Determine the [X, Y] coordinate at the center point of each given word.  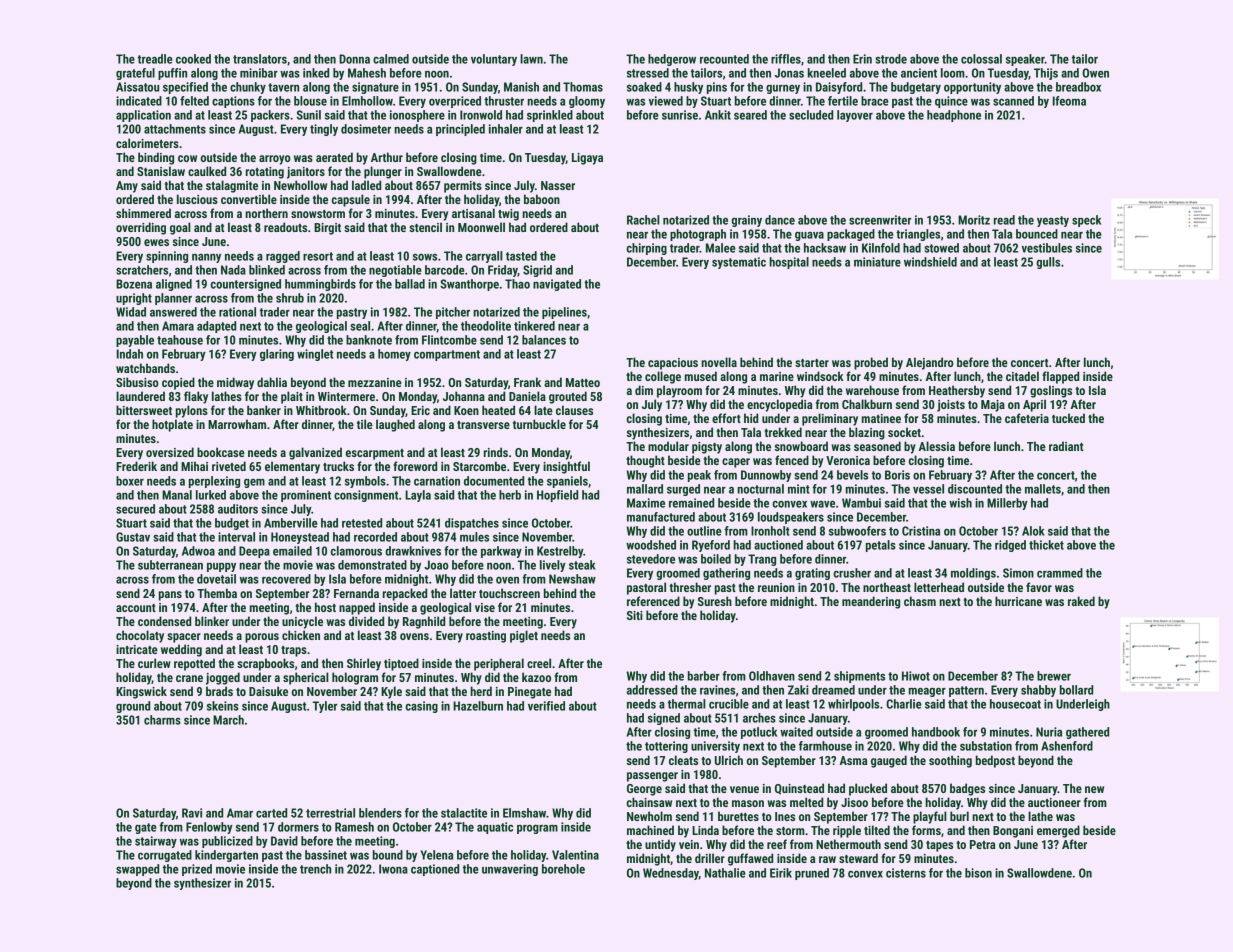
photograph [698, 235]
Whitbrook [321, 410]
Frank [527, 382]
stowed [941, 248]
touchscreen [509, 593]
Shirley [364, 664]
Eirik [781, 873]
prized [197, 870]
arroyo [275, 160]
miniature [877, 262]
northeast [887, 587]
